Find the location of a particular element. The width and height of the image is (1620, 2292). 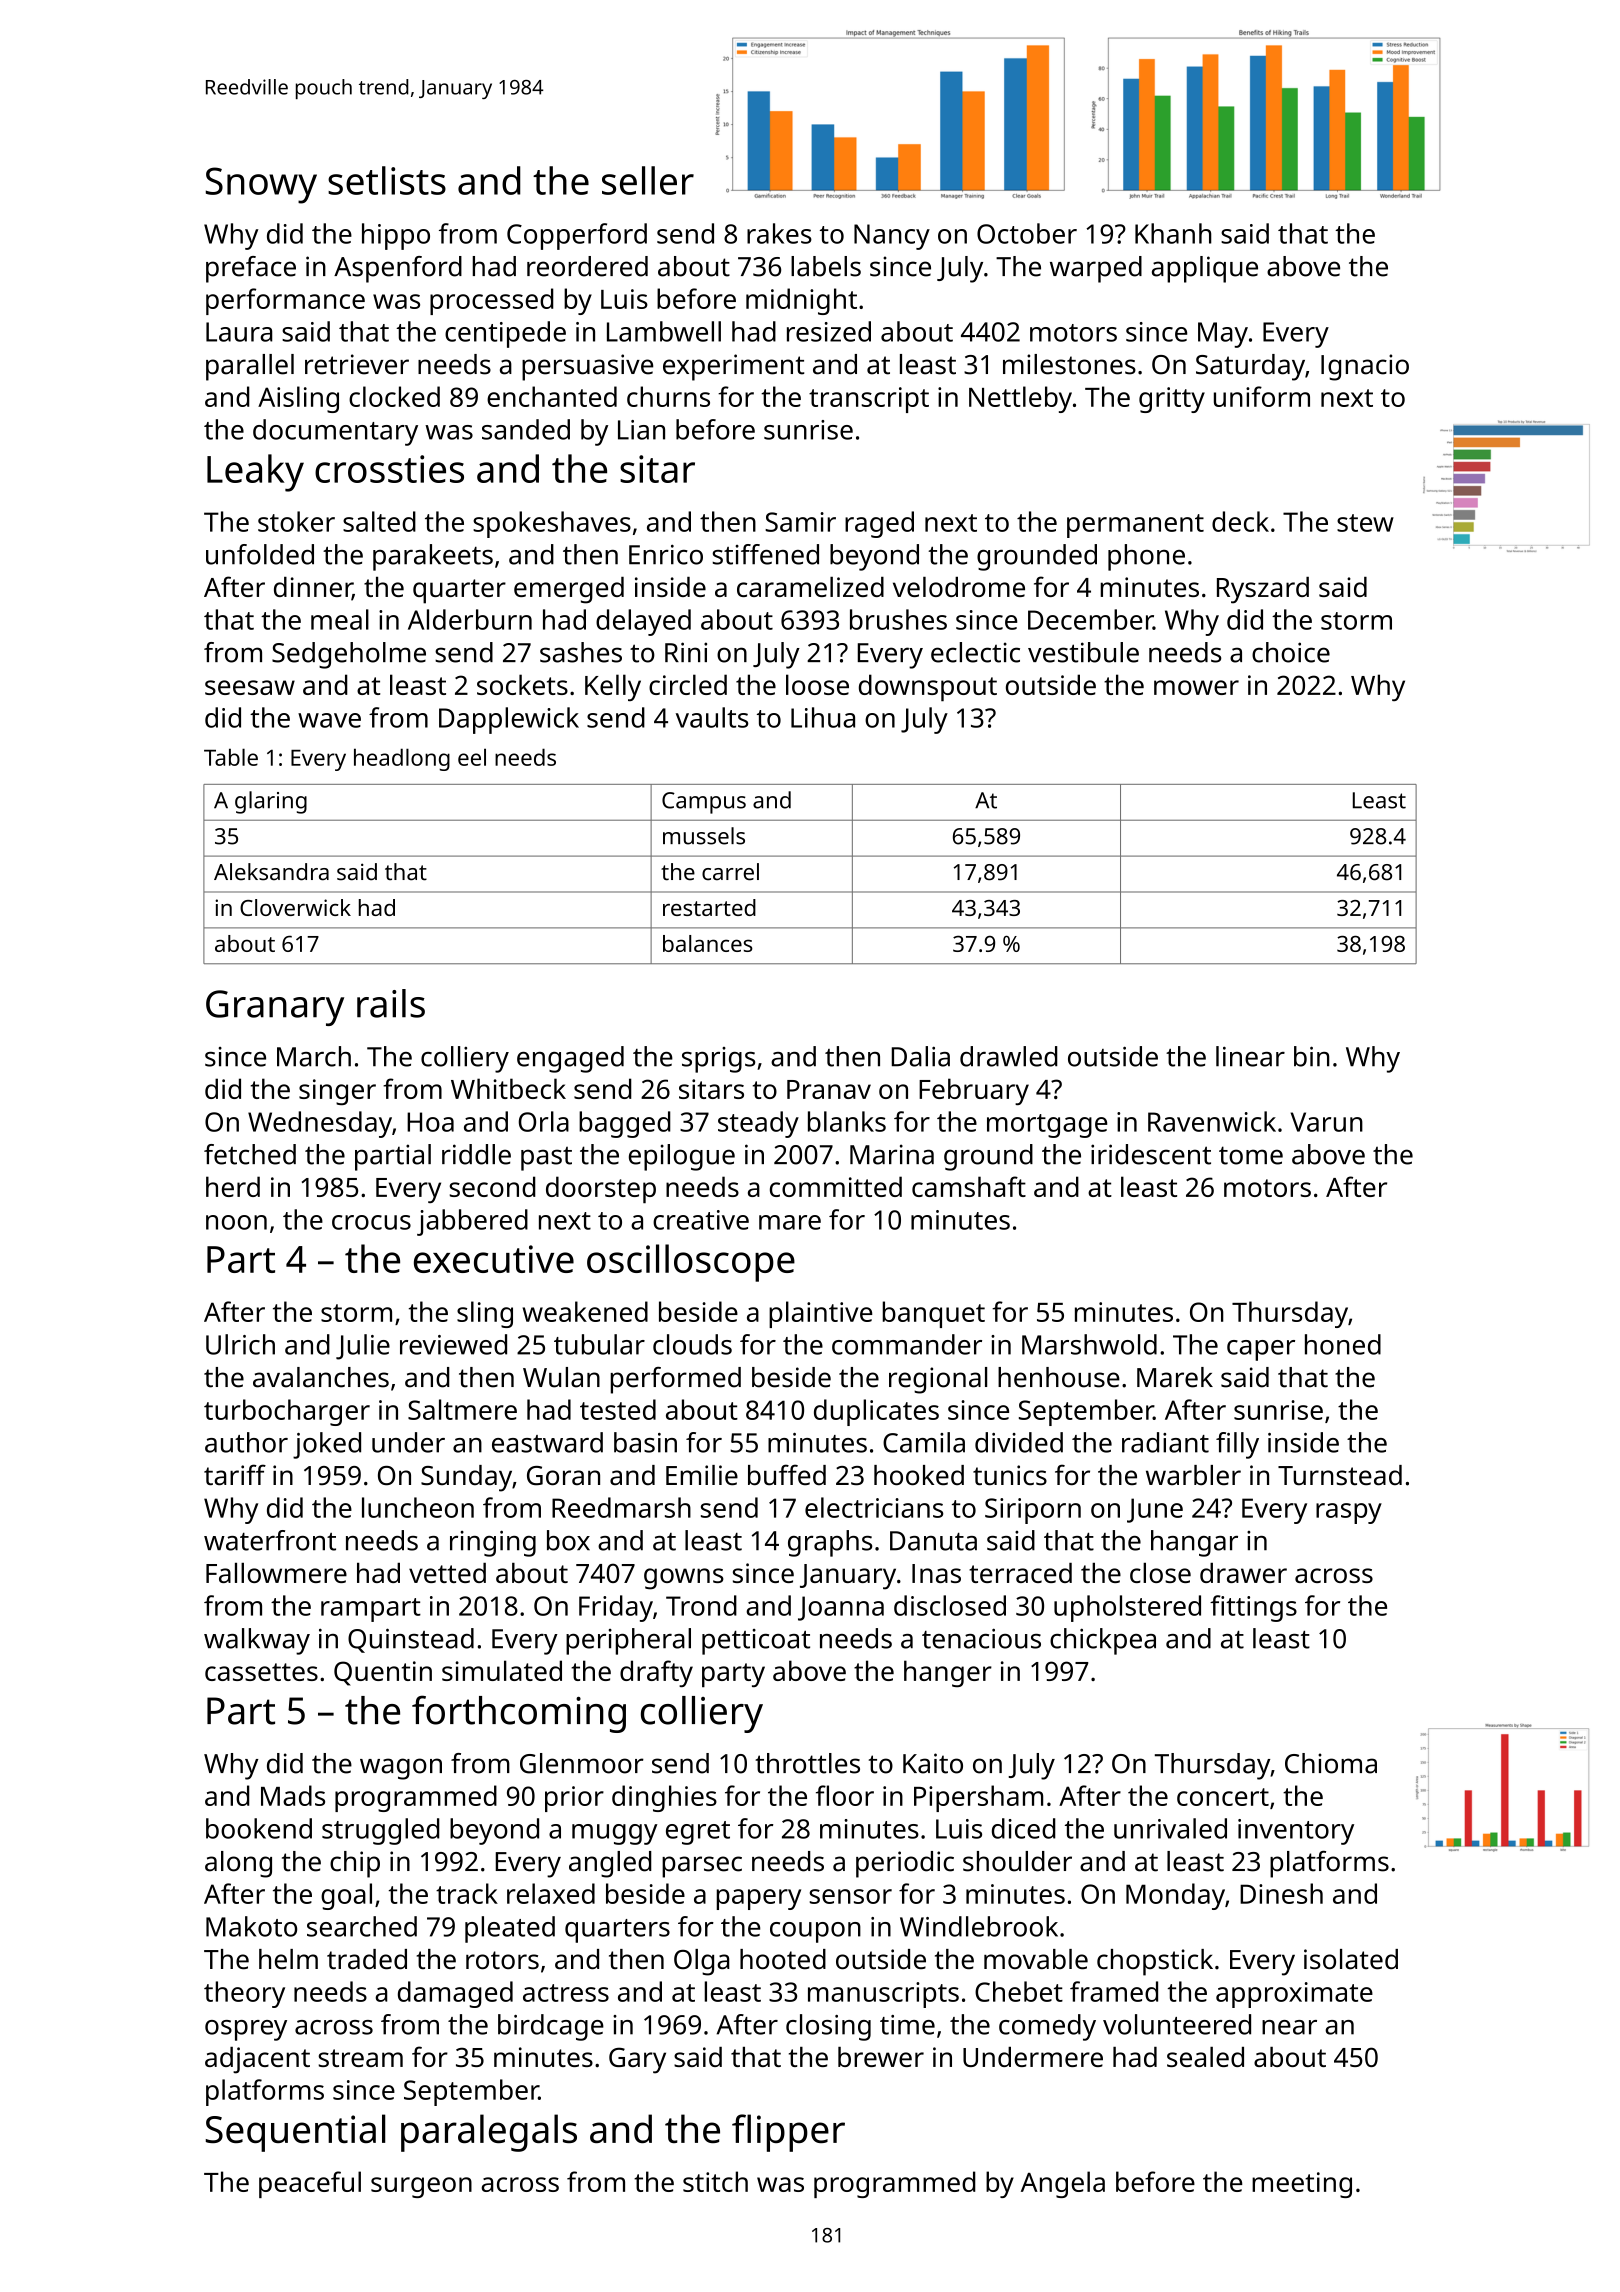

wave is located at coordinates (329, 720).
